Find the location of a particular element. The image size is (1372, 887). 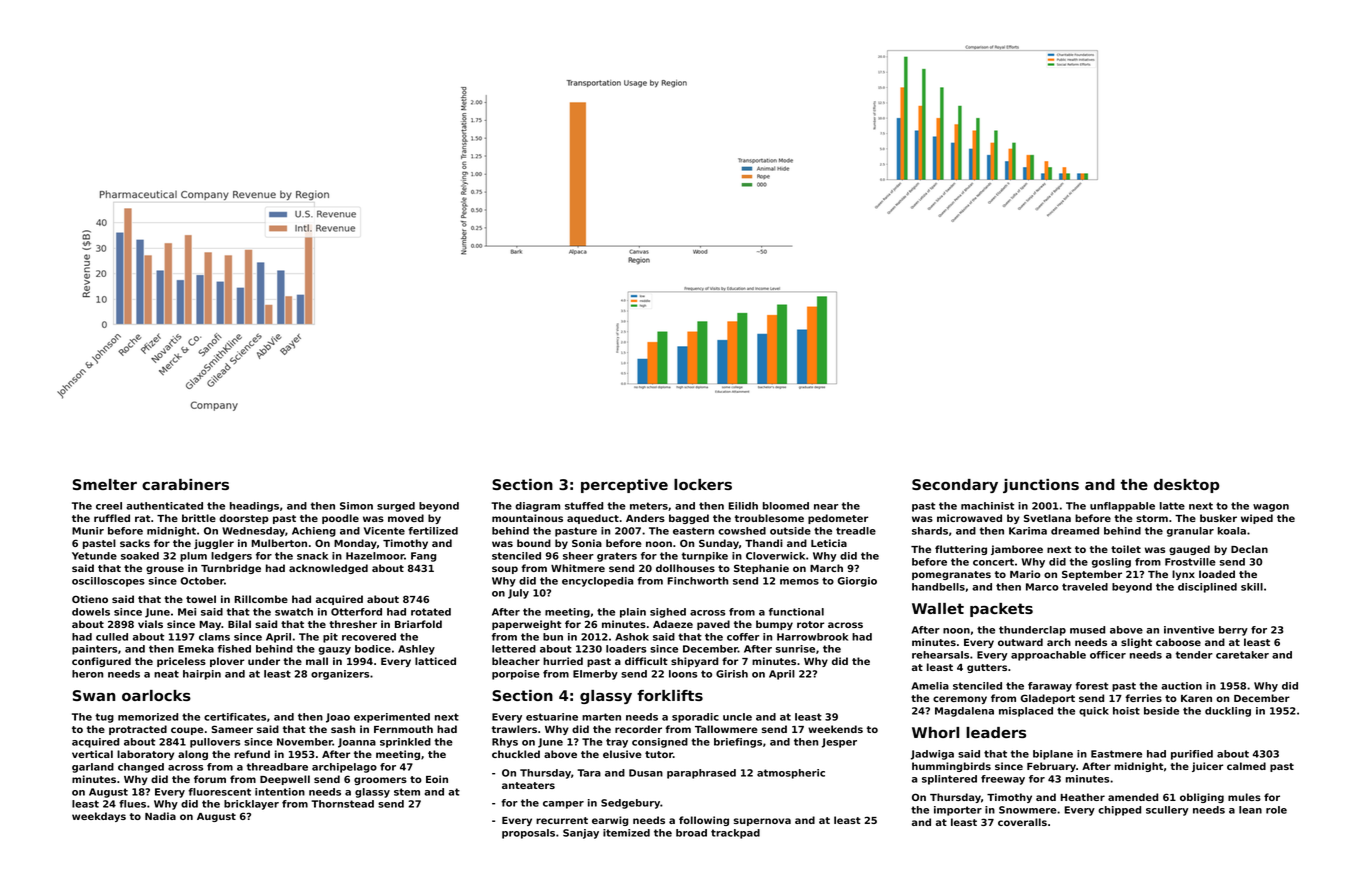

towel is located at coordinates (201, 599).
